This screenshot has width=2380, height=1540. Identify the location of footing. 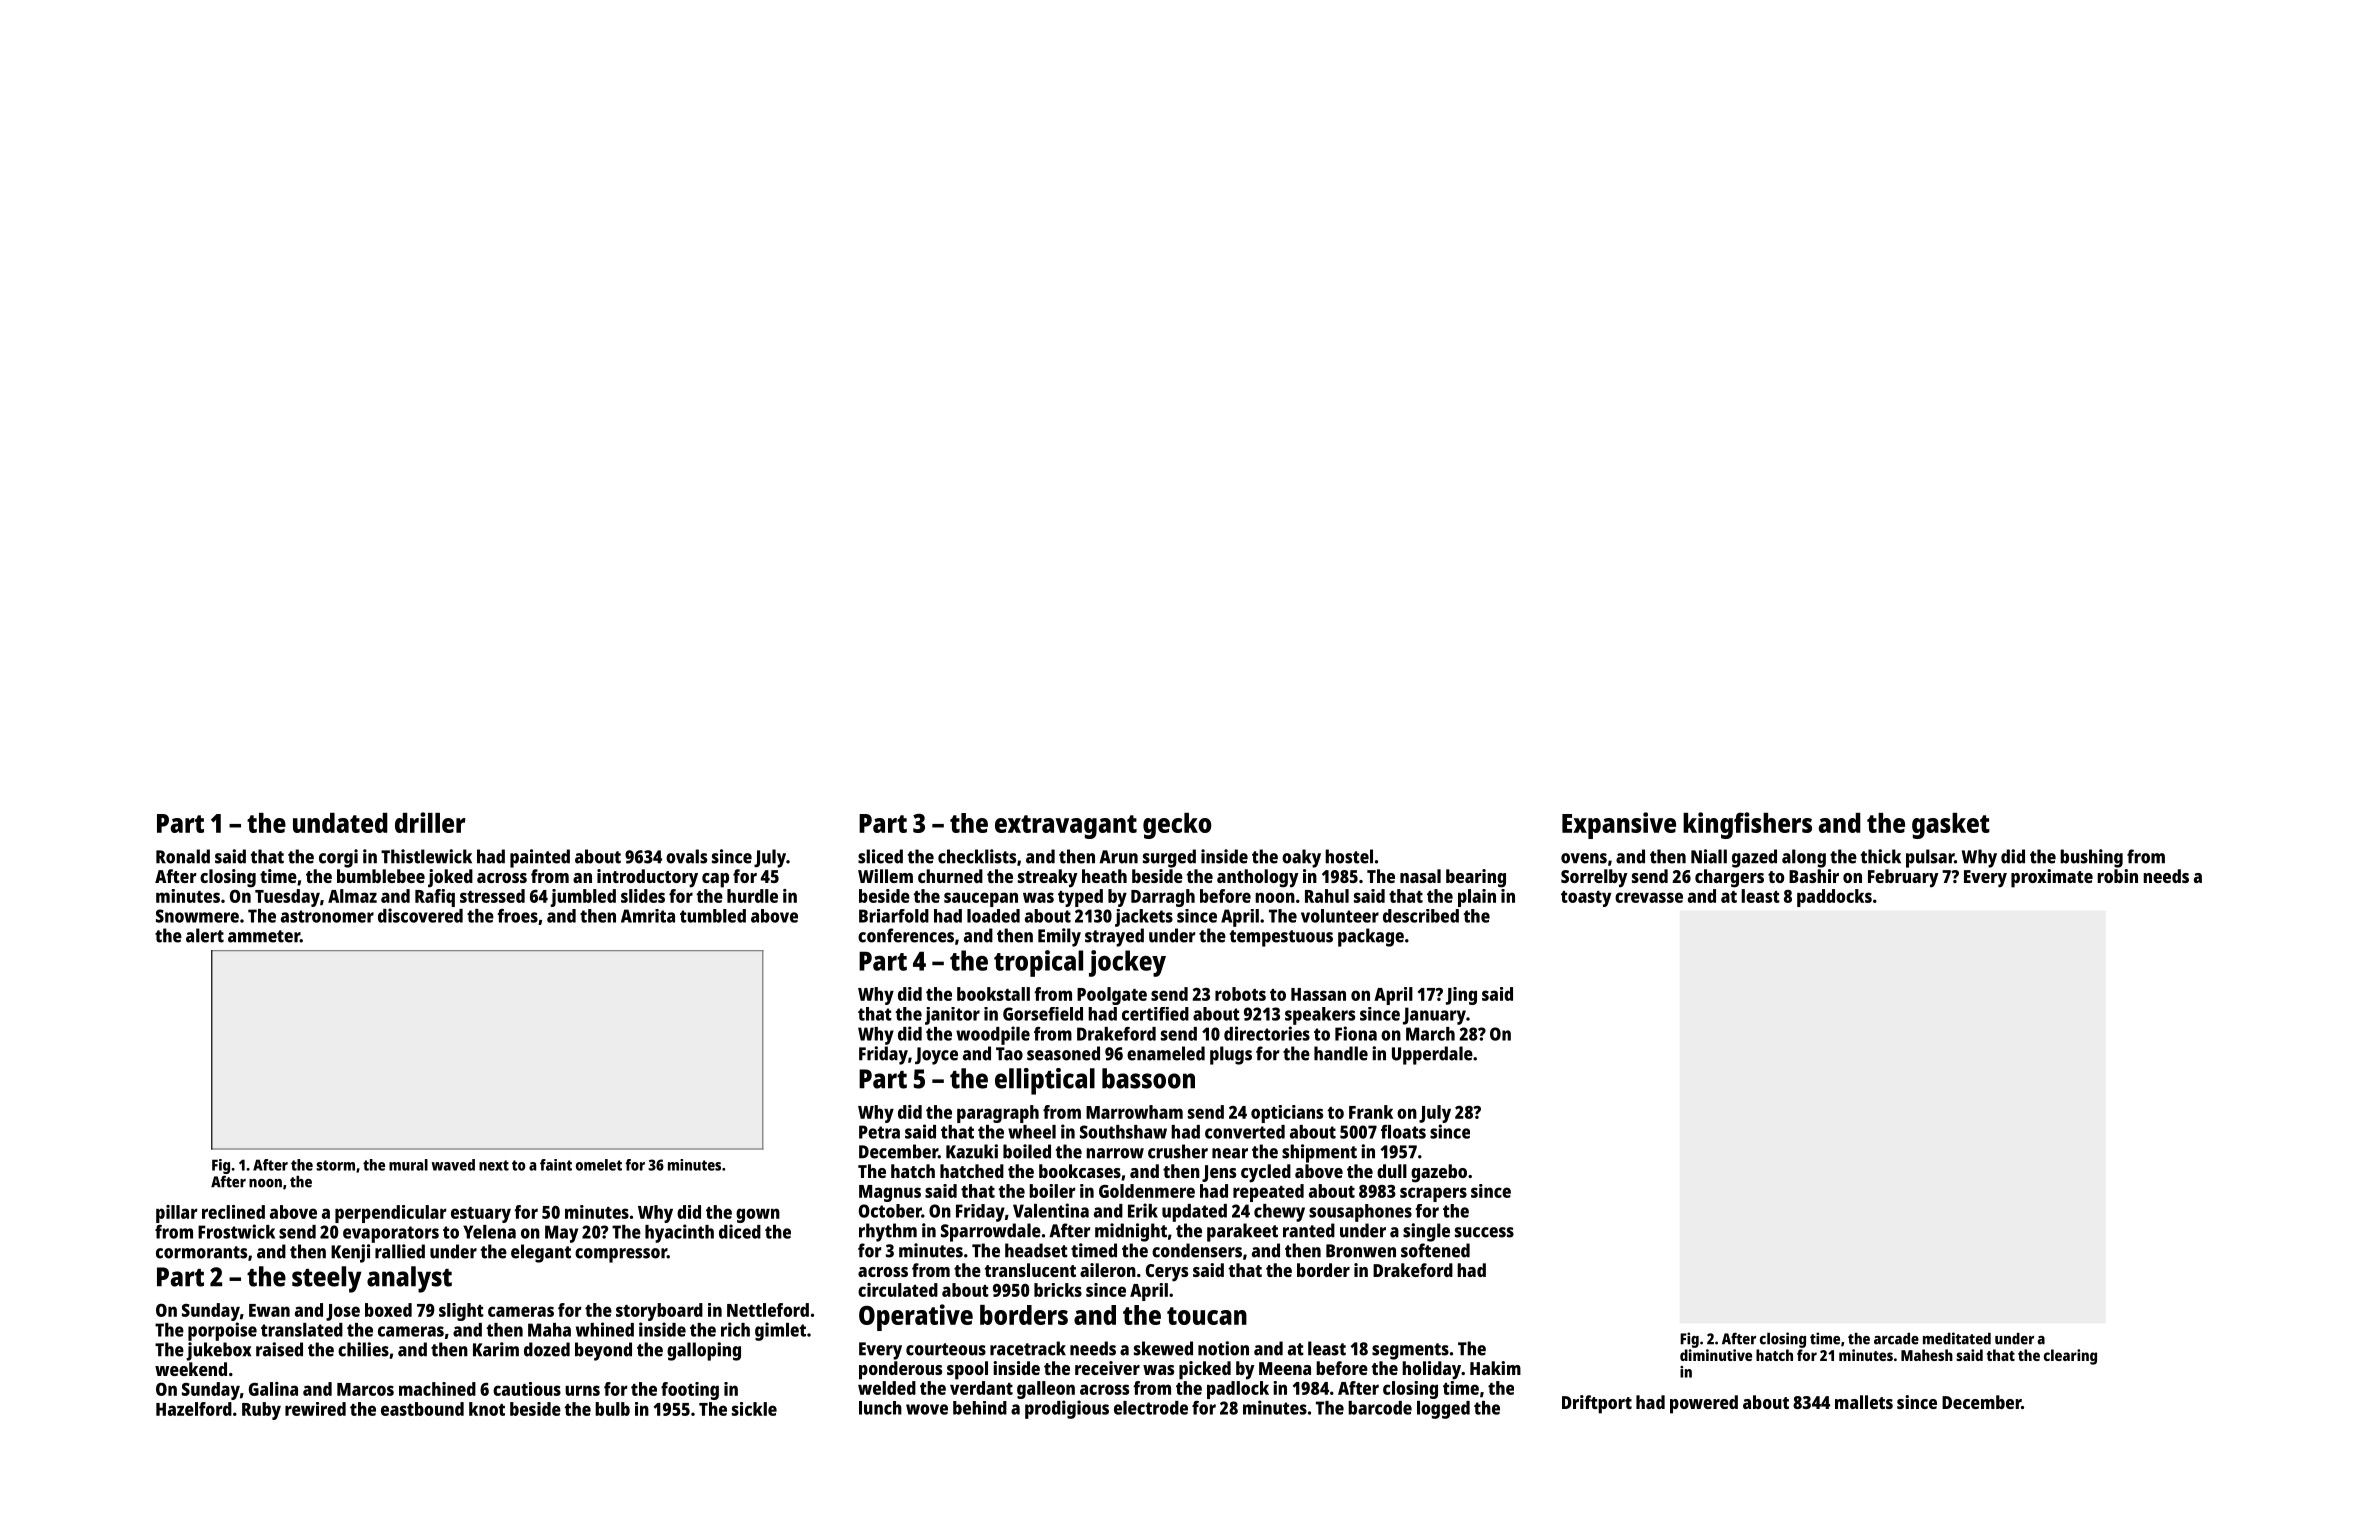
(690, 1391).
